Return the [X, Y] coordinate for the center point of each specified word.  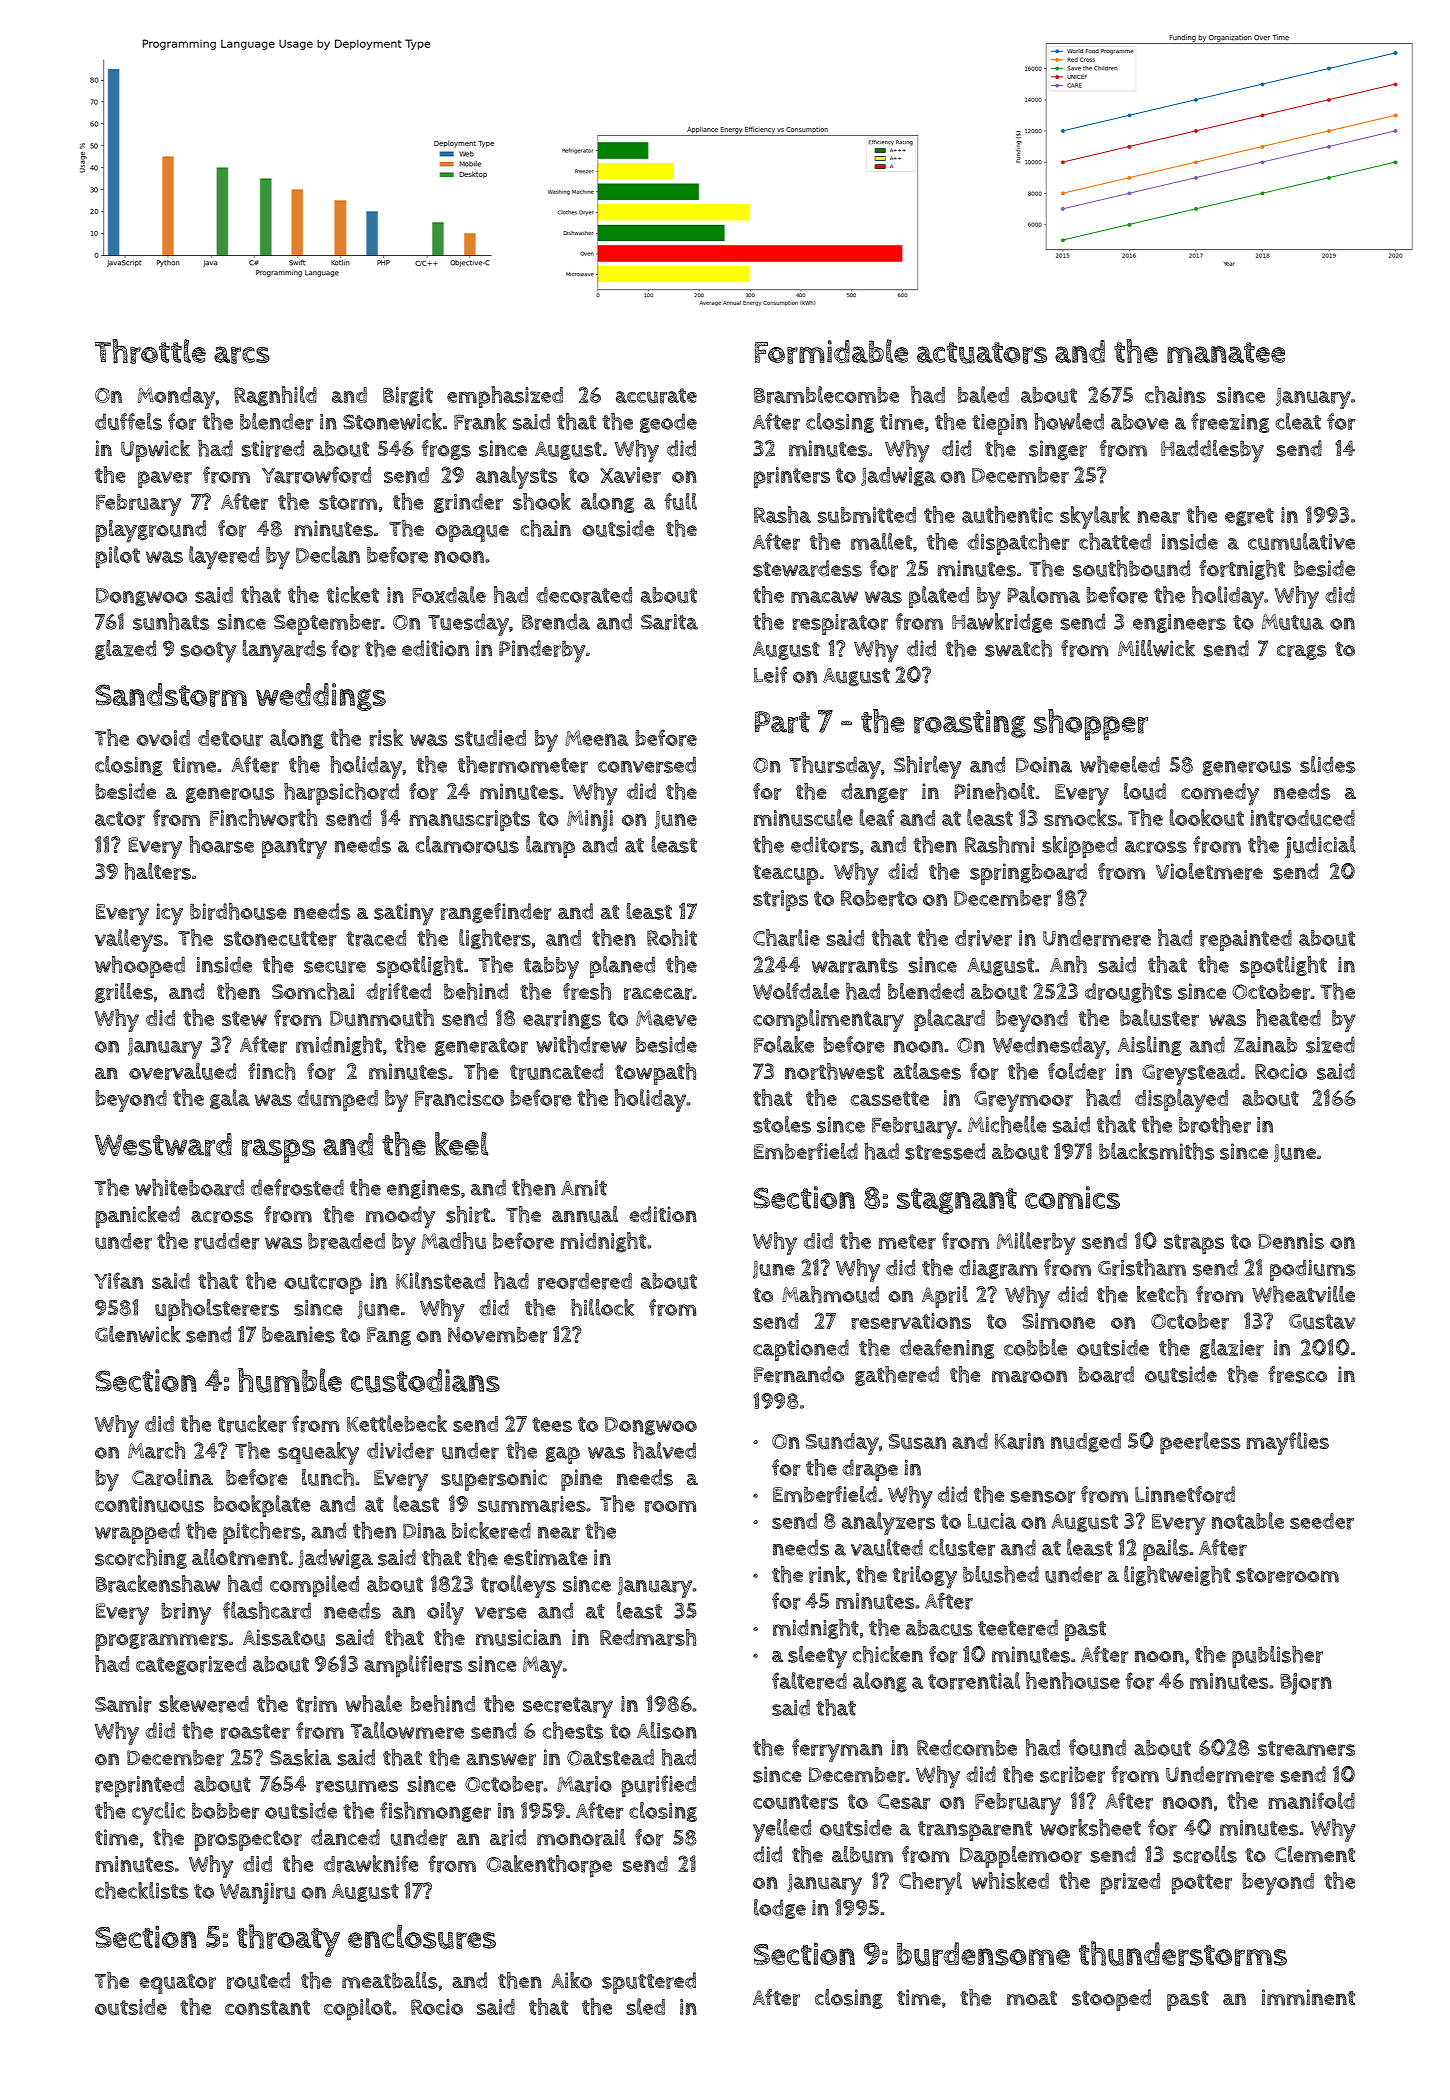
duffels [128, 421]
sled [646, 2006]
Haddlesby [1212, 451]
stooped [1111, 2000]
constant [267, 2007]
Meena [597, 738]
